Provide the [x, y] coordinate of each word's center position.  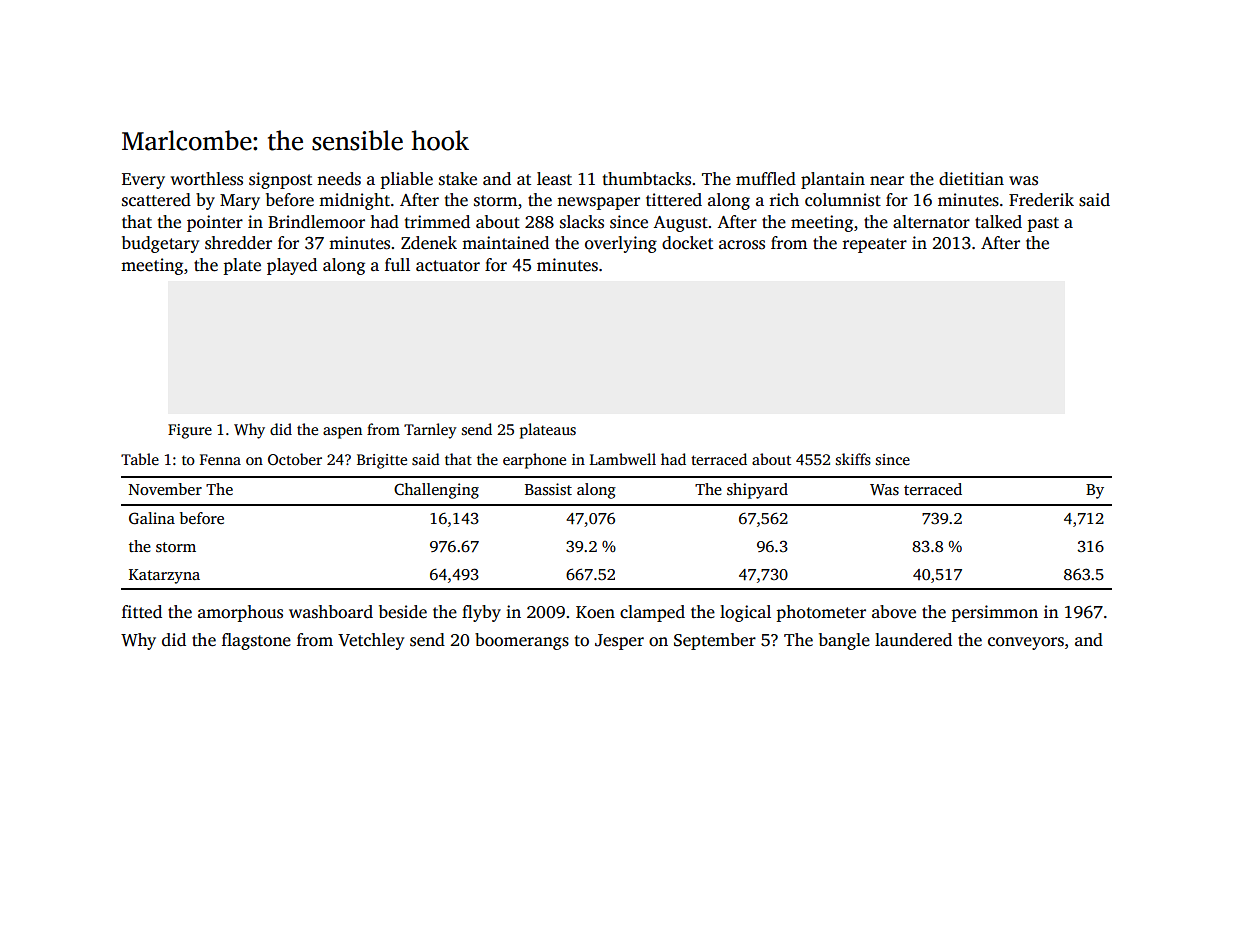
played [292, 266]
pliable [407, 180]
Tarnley [430, 431]
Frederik [1041, 200]
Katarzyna [164, 576]
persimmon [995, 613]
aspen [342, 433]
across [742, 245]
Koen [595, 612]
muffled [766, 179]
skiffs [853, 459]
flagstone [256, 641]
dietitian [971, 179]
